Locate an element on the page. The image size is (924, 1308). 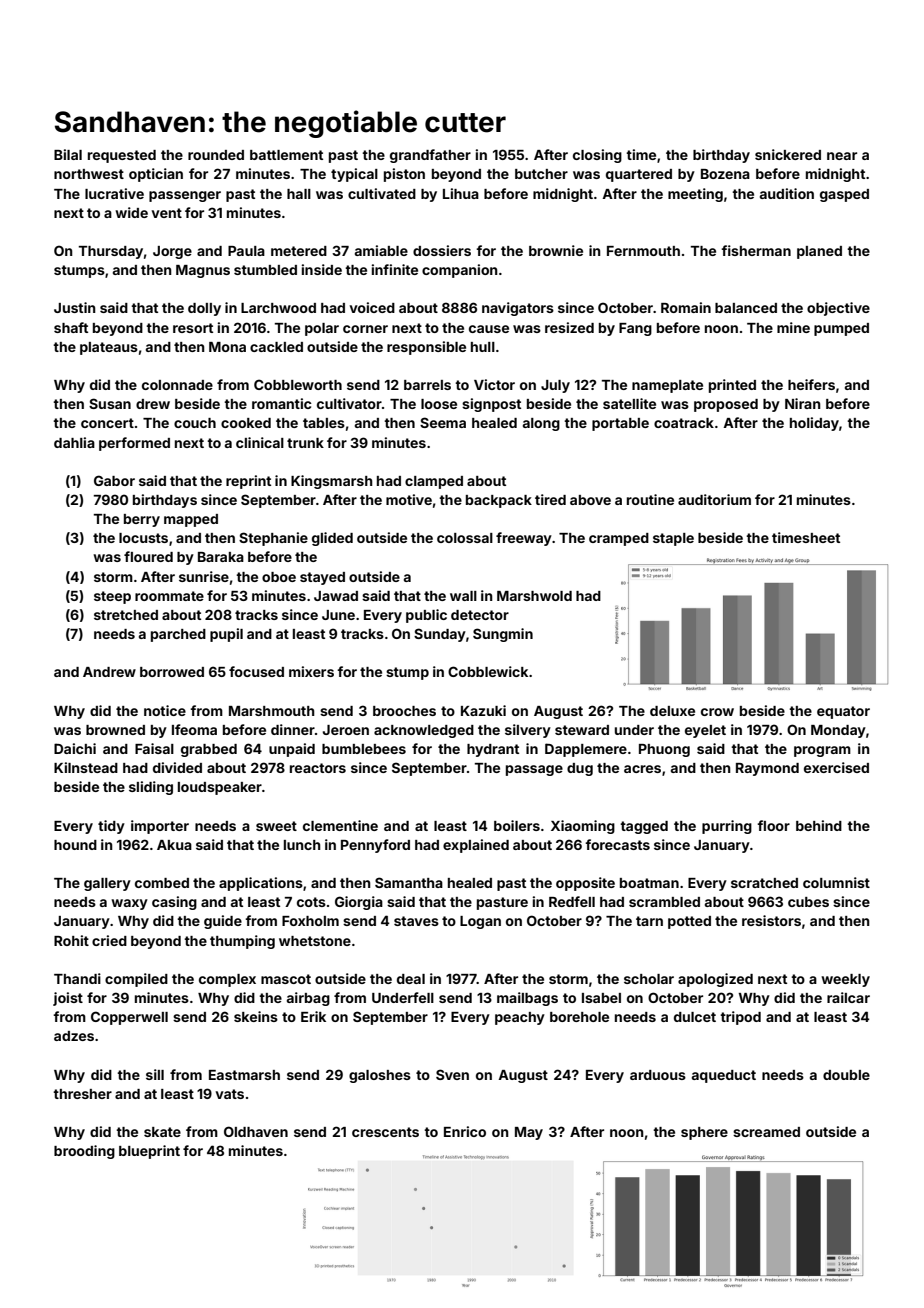
Larchwood is located at coordinates (278, 308).
